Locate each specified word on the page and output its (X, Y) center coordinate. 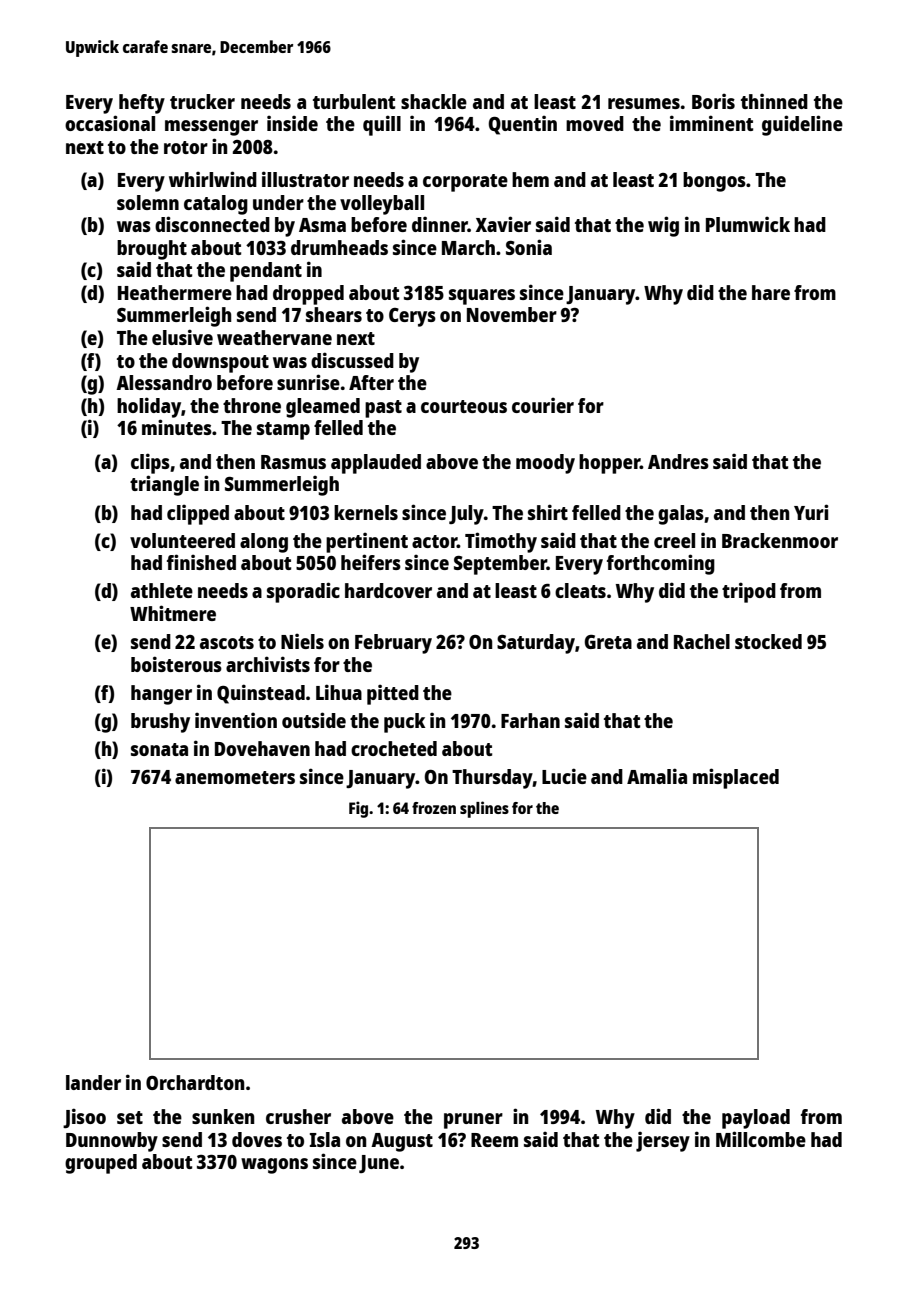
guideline (802, 125)
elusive (182, 337)
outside (314, 720)
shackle (434, 101)
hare (771, 292)
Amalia (657, 776)
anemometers (235, 777)
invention (236, 720)
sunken (223, 1116)
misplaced (736, 778)
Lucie (564, 776)
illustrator (305, 179)
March (468, 247)
